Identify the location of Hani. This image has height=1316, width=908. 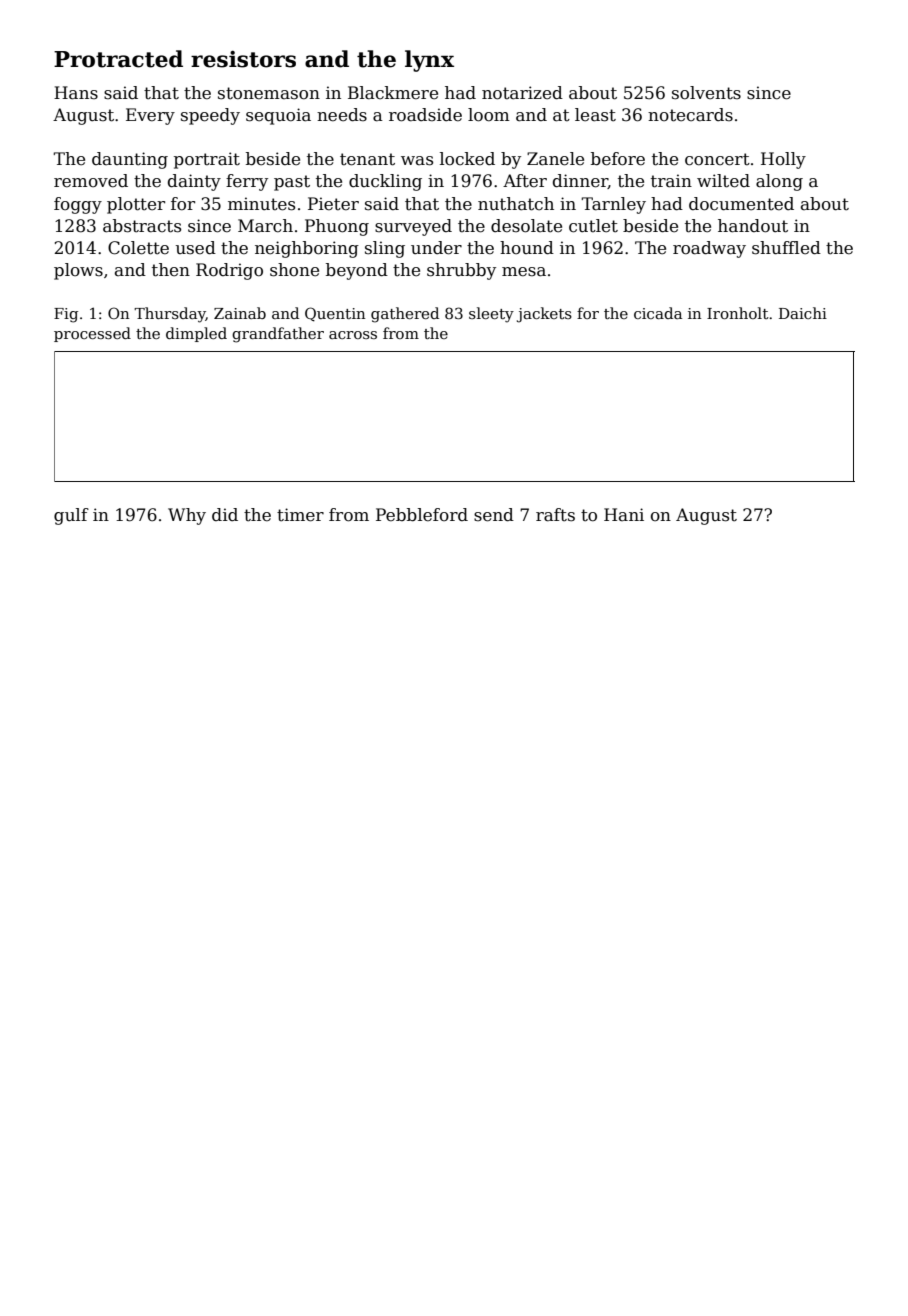
(624, 514).
